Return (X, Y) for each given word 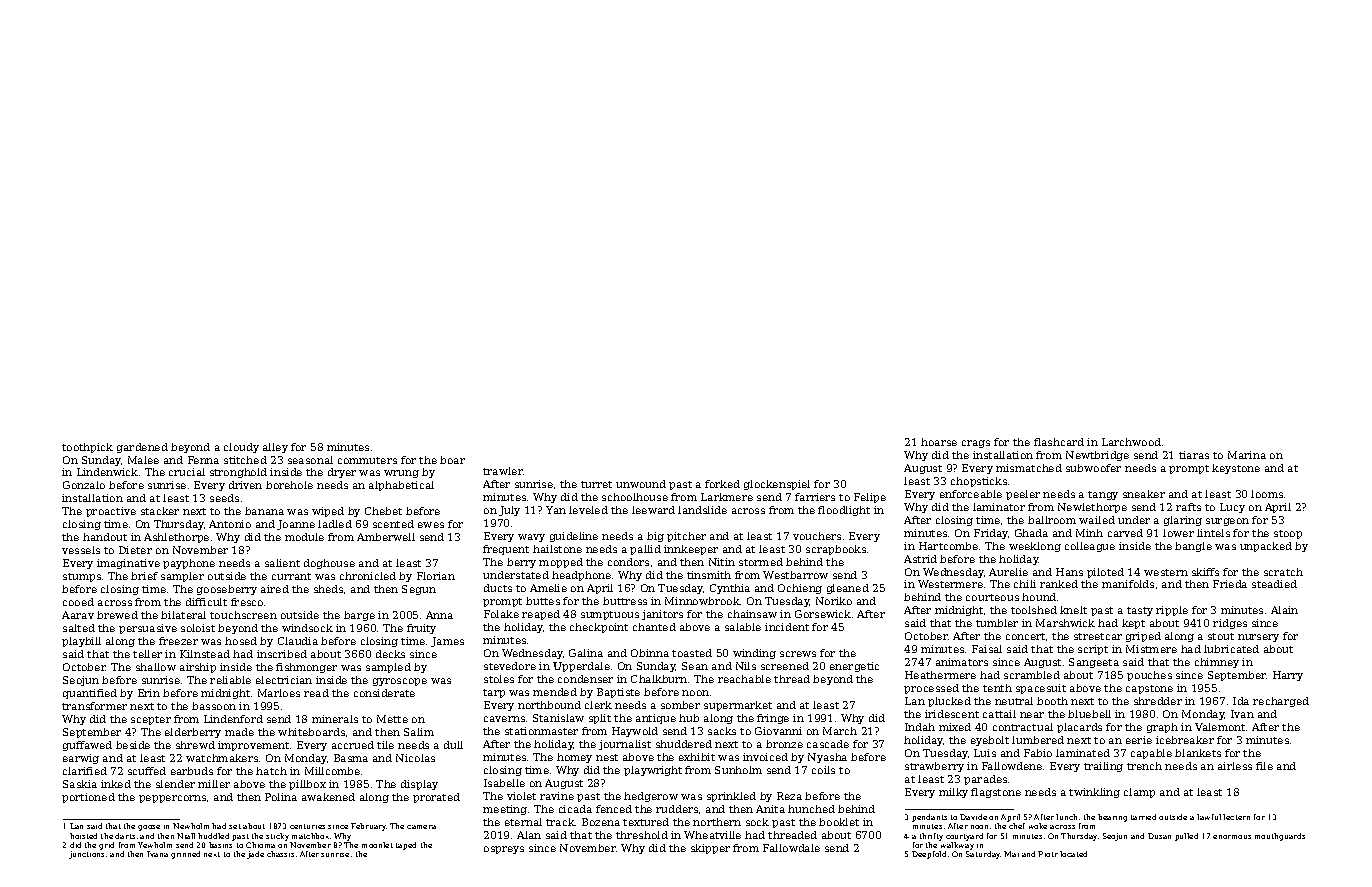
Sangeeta (1094, 663)
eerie (1139, 740)
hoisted (83, 836)
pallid (645, 550)
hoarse (939, 442)
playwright (653, 771)
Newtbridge (1097, 456)
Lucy (1232, 508)
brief (144, 576)
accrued (353, 745)
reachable (744, 679)
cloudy (241, 448)
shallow (156, 667)
